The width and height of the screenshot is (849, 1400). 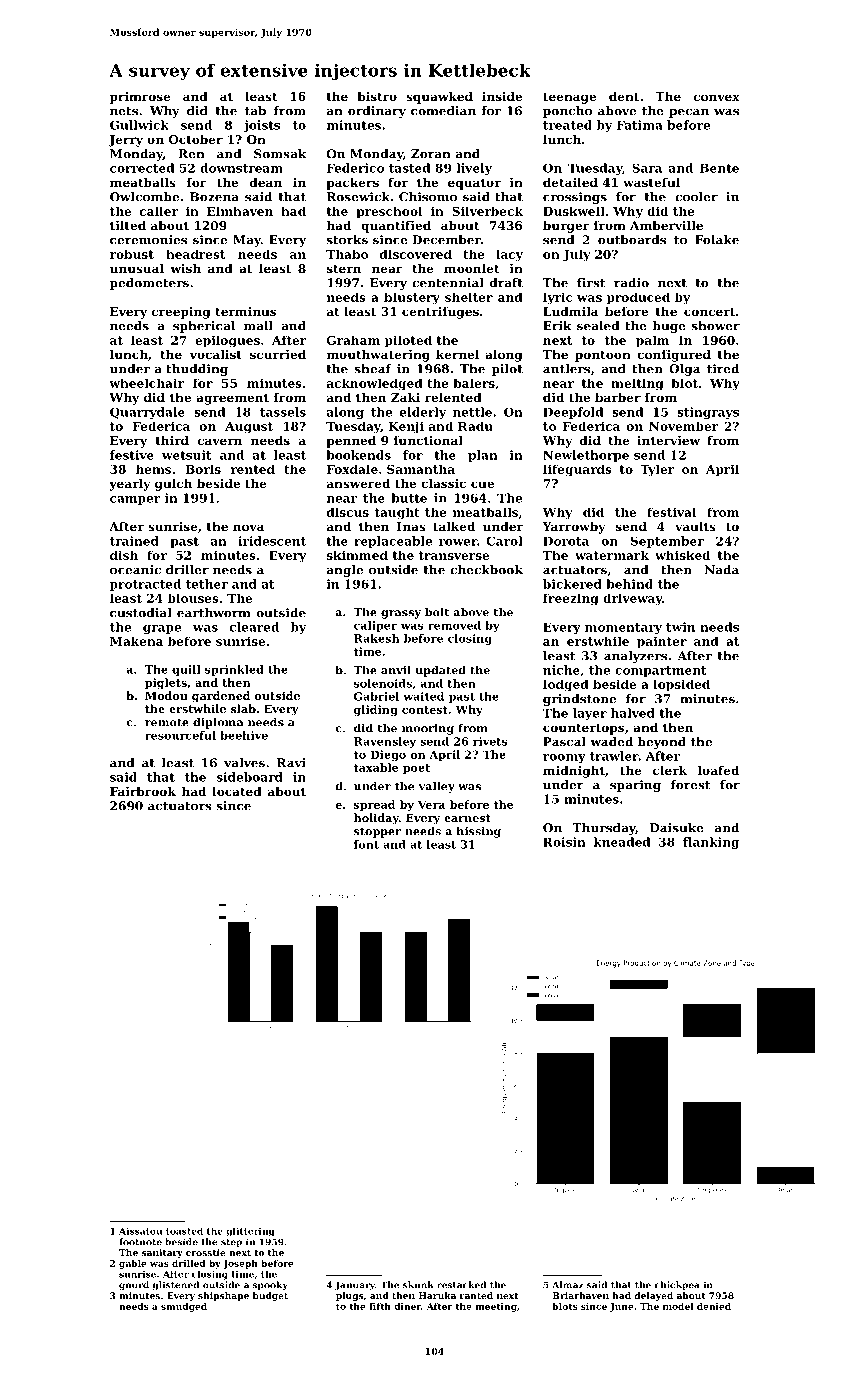 I want to click on thudding, so click(x=197, y=370).
